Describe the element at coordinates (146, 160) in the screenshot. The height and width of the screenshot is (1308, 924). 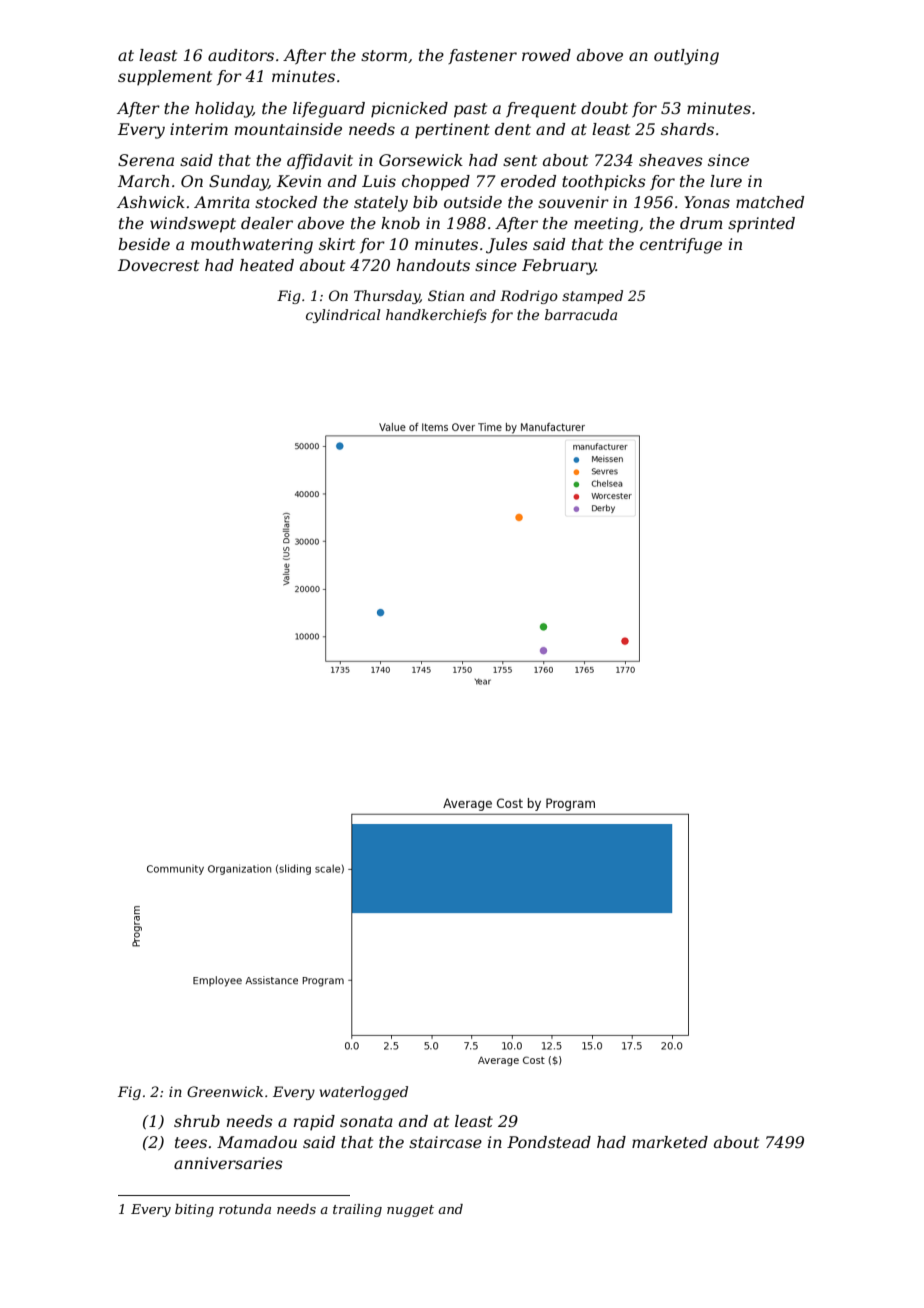
I see `Serena` at that location.
